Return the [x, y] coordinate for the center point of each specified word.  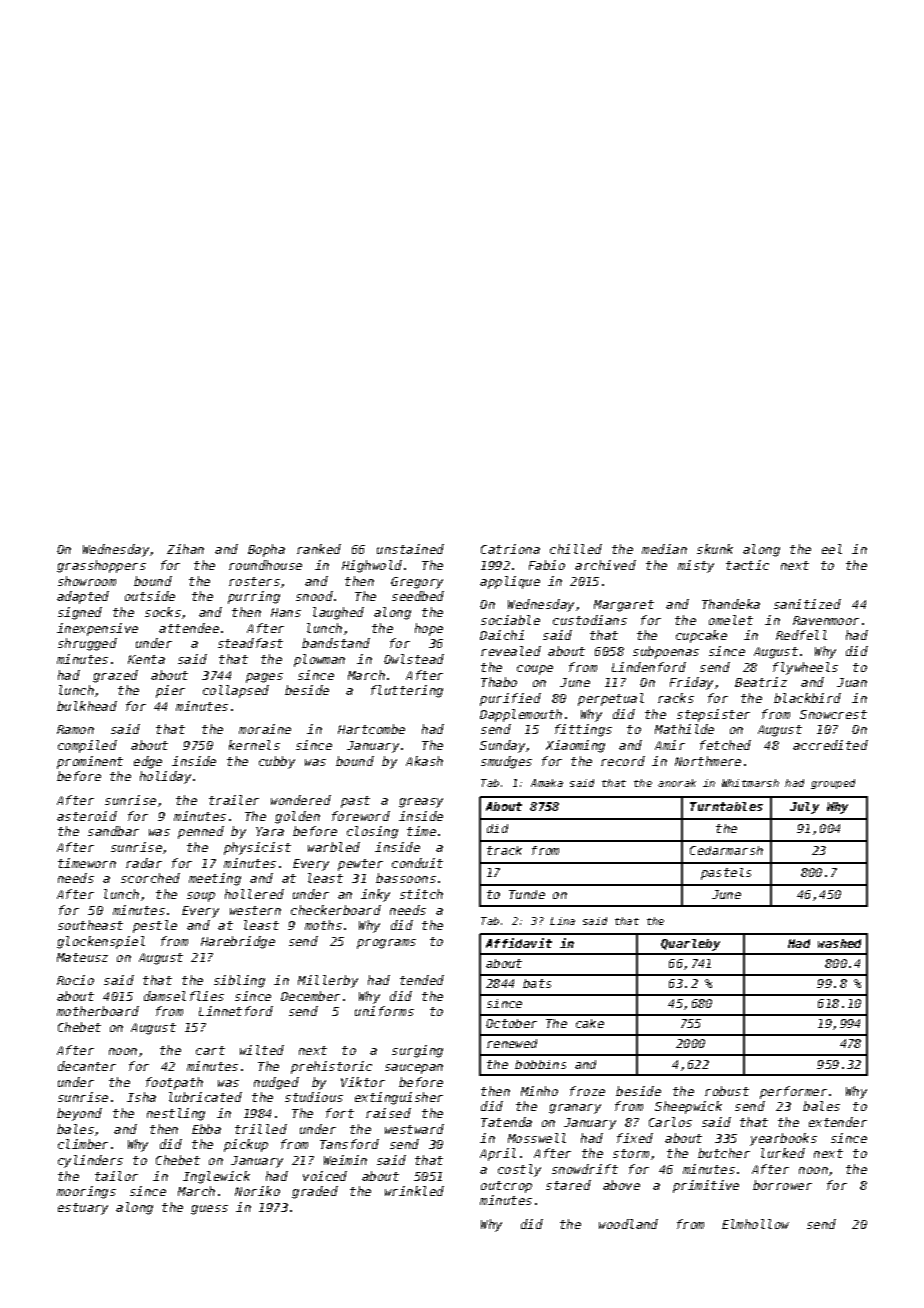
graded [315, 1192]
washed [839, 943]
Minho [539, 1091]
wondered [301, 800]
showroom [87, 581]
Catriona [510, 549]
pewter [360, 865]
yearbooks [783, 1139]
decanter [87, 1066]
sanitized [807, 604]
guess [209, 1210]
